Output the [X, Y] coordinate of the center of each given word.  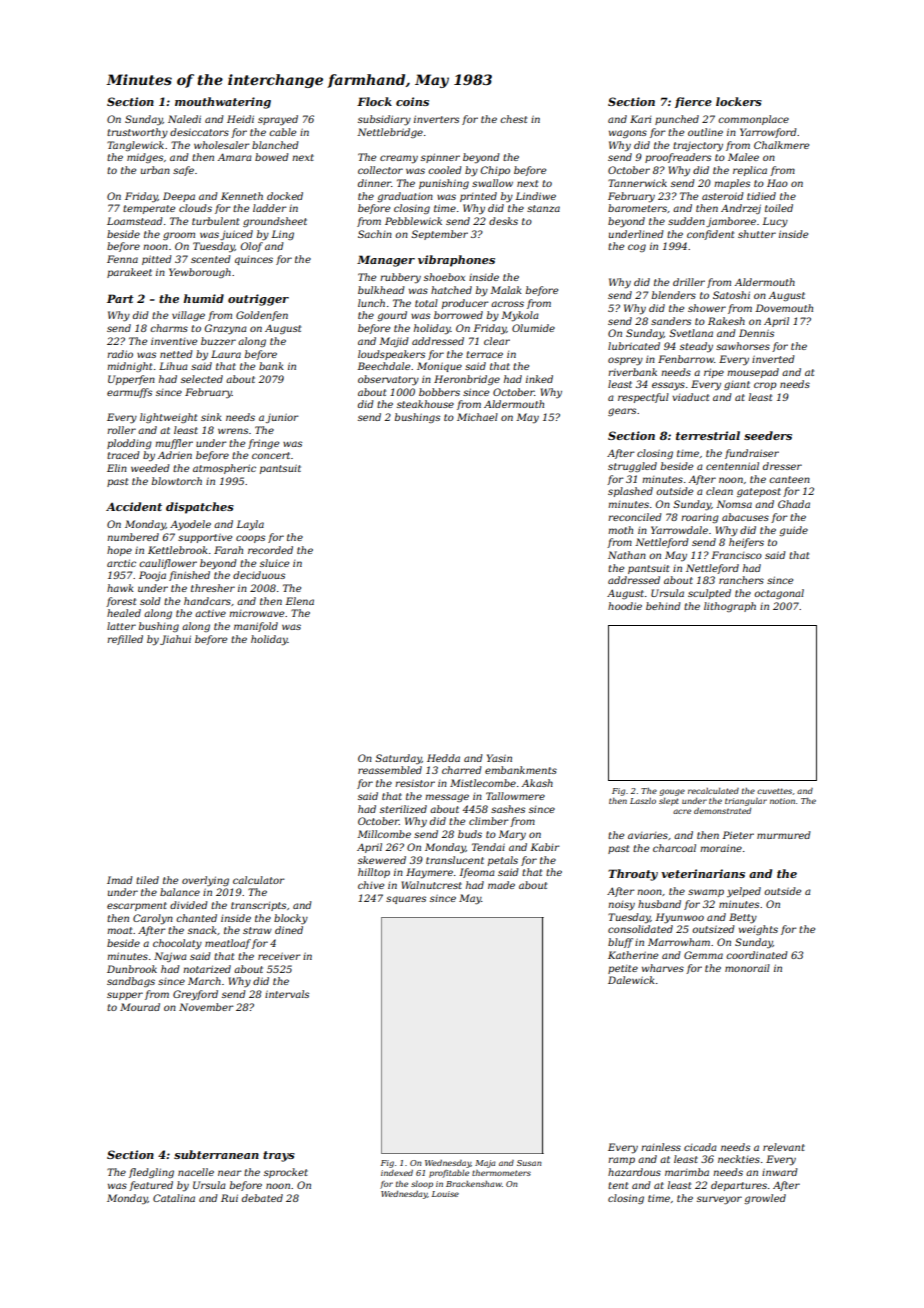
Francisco [736, 555]
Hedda [443, 758]
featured [151, 1186]
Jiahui [175, 640]
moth [620, 530]
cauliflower [168, 564]
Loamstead [134, 221]
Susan [529, 1163]
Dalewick [631, 980]
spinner [440, 158]
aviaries [648, 835]
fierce [693, 102]
